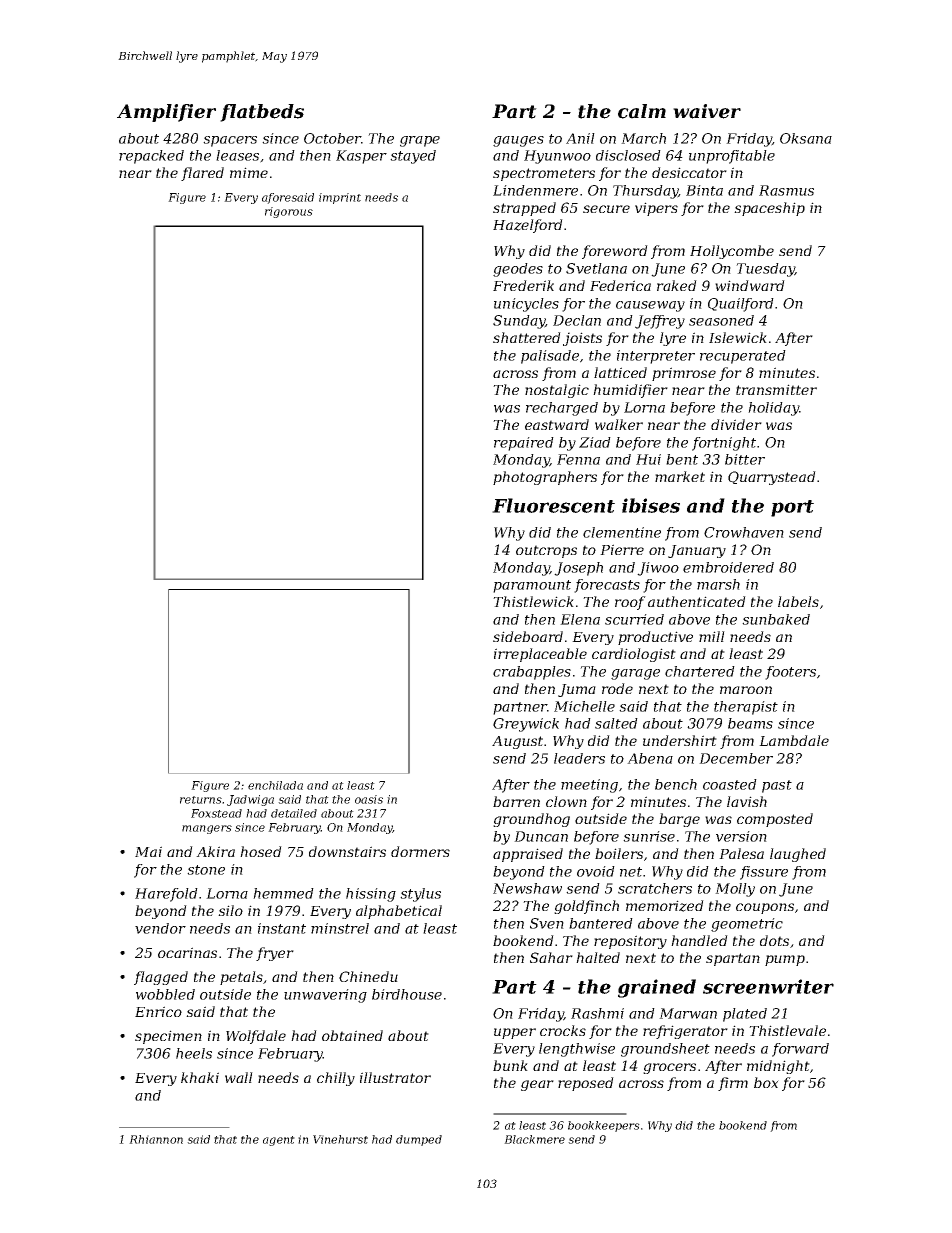 The width and height of the image is (952, 1233). Describe the element at coordinates (707, 111) in the image. I see `waiver` at that location.
